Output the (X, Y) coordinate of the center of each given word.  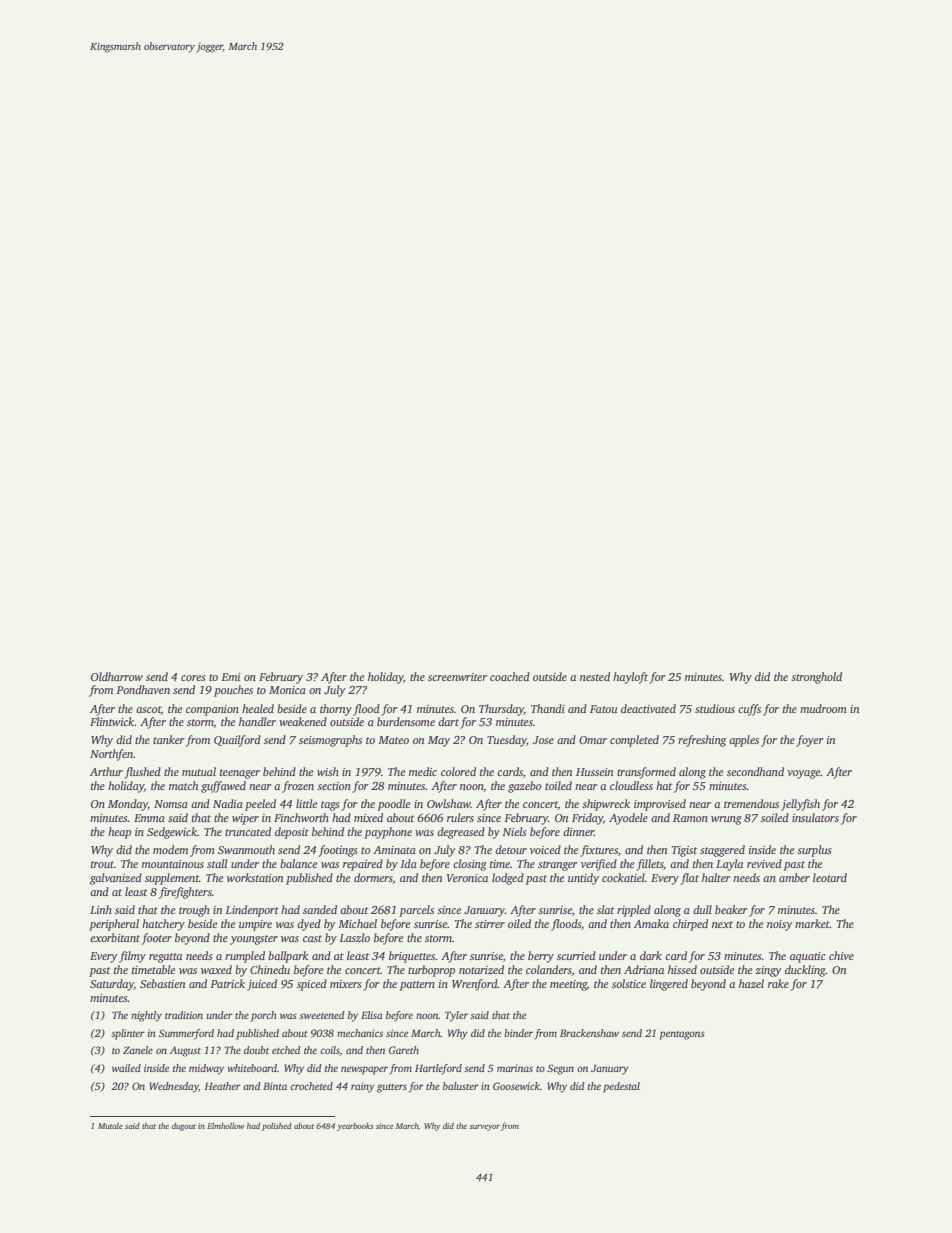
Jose (543, 740)
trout (102, 864)
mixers (346, 984)
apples (744, 741)
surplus (814, 851)
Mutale (110, 1126)
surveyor (484, 1128)
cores (193, 678)
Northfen (112, 755)
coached (510, 676)
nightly (146, 1016)
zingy (768, 971)
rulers (460, 817)
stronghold (816, 678)
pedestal (621, 1087)
